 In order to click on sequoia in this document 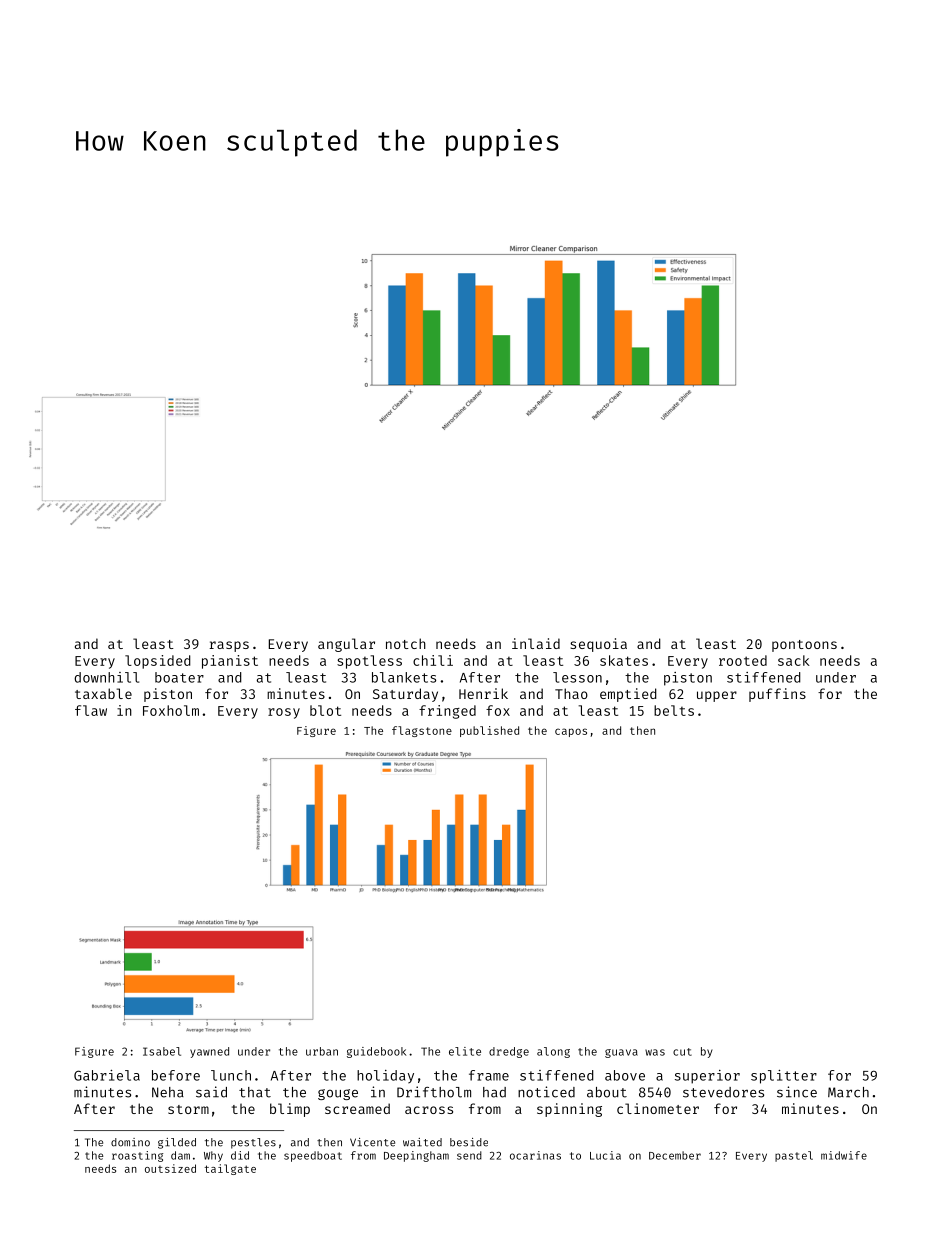, I will do `click(598, 645)`.
